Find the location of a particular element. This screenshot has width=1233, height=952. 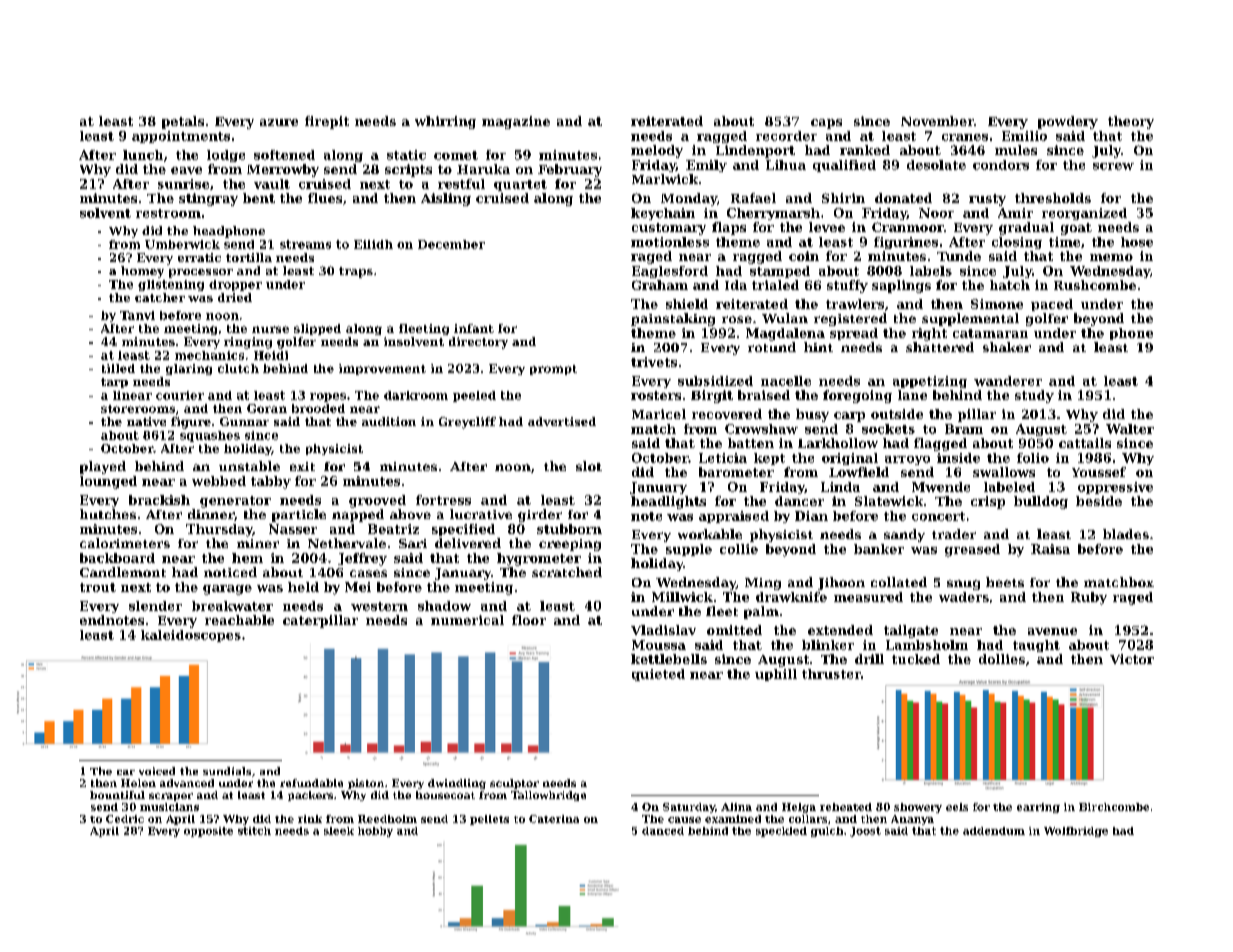

flaps is located at coordinates (729, 228).
